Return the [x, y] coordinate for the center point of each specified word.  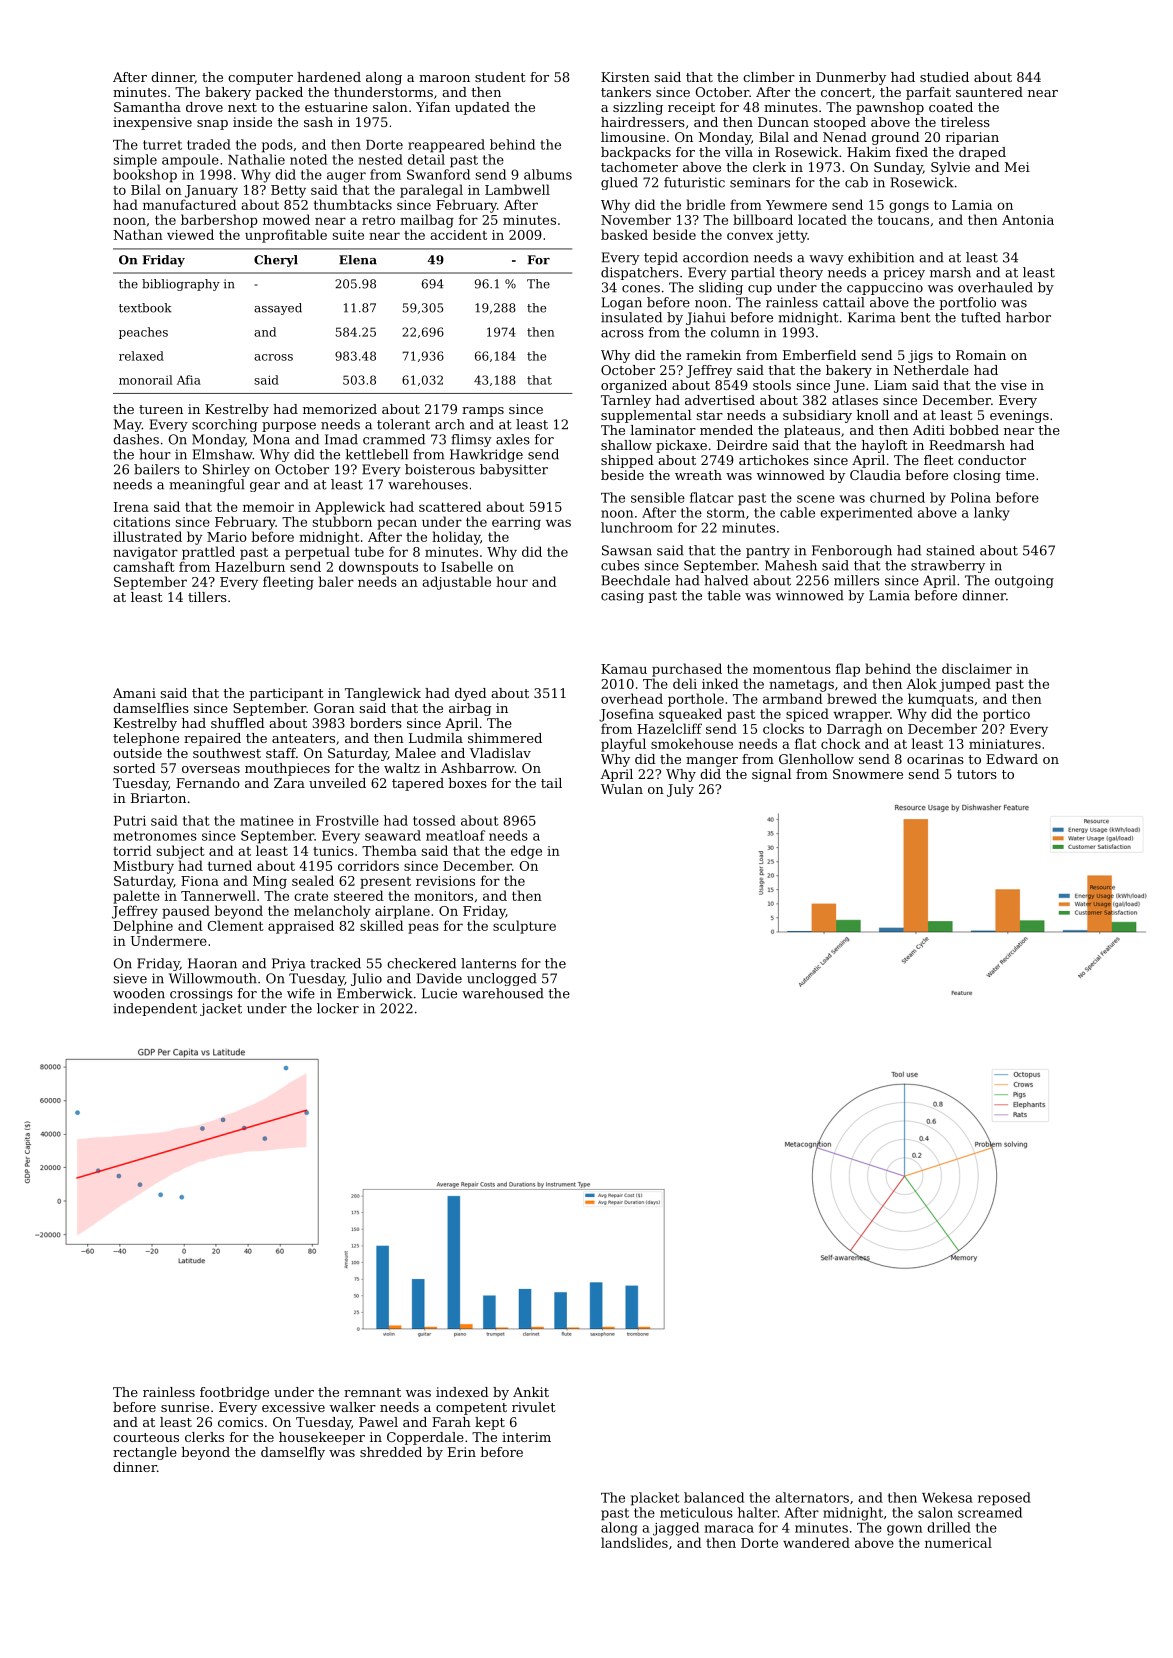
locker [338, 1008]
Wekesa [947, 1497]
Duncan [783, 122]
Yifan [433, 107]
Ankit [531, 1392]
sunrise [185, 1407]
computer [260, 79]
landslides [634, 1542]
